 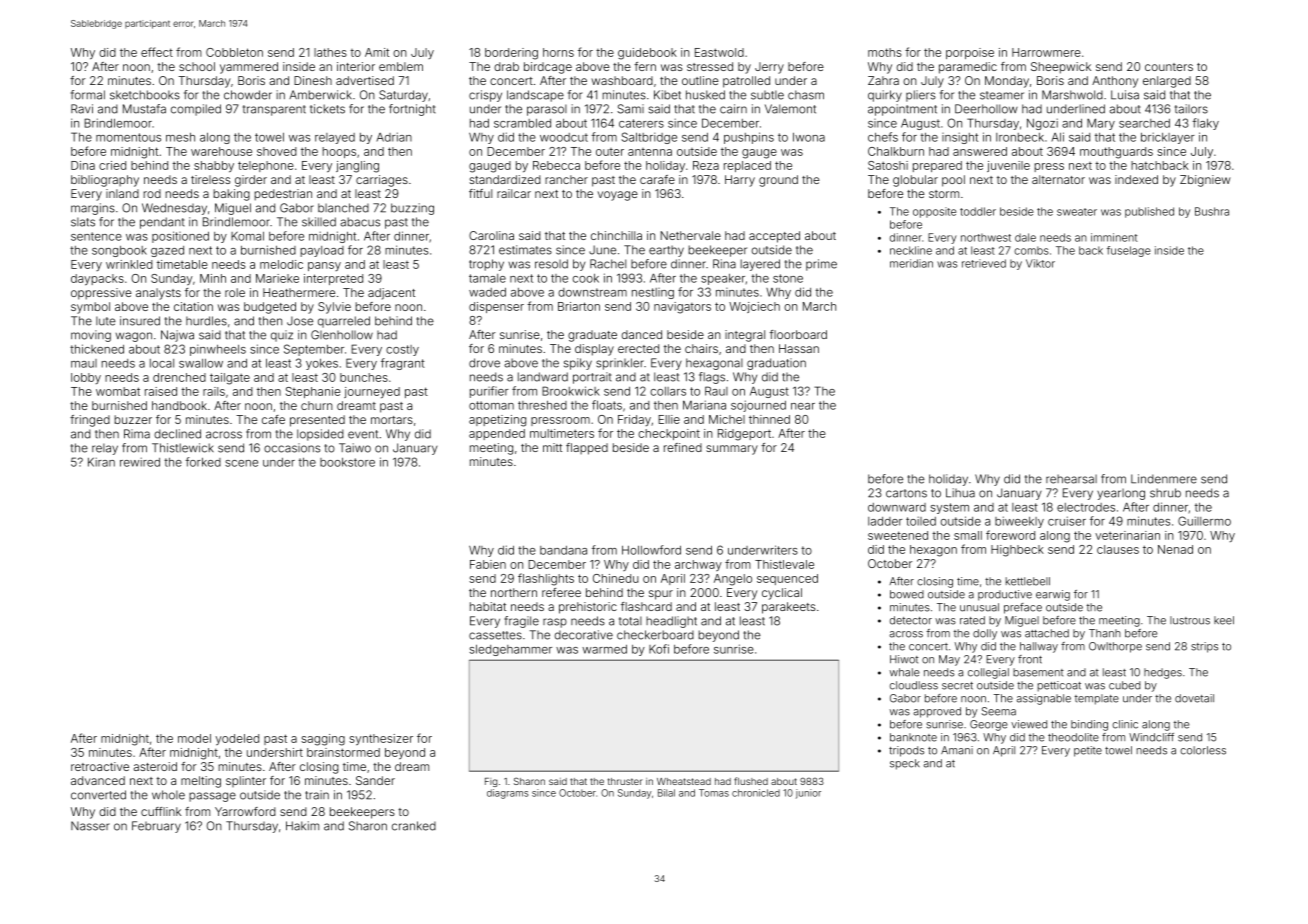 What do you see at coordinates (700, 80) in the screenshot?
I see `outline` at bounding box center [700, 80].
